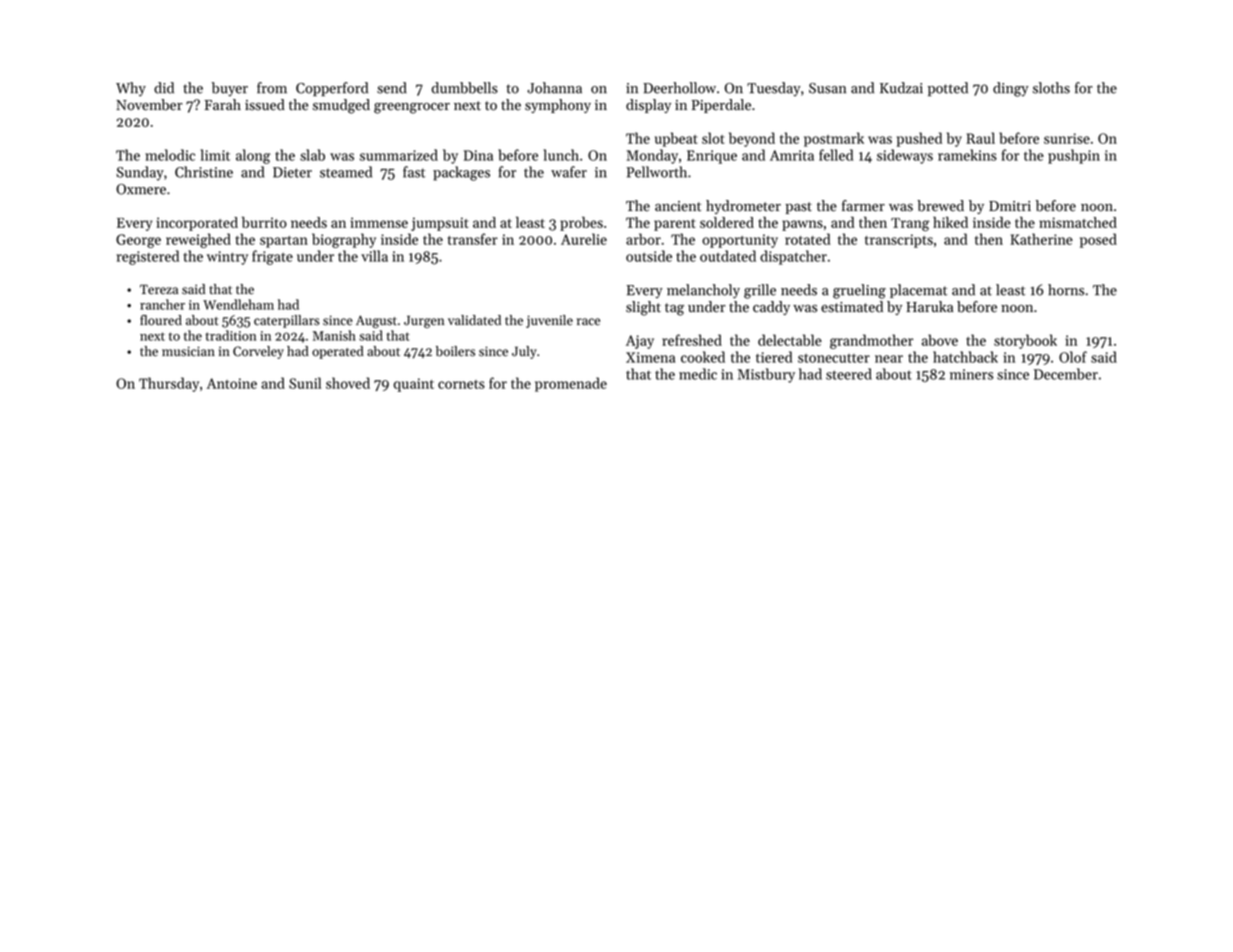 The image size is (1233, 952). I want to click on send, so click(392, 88).
